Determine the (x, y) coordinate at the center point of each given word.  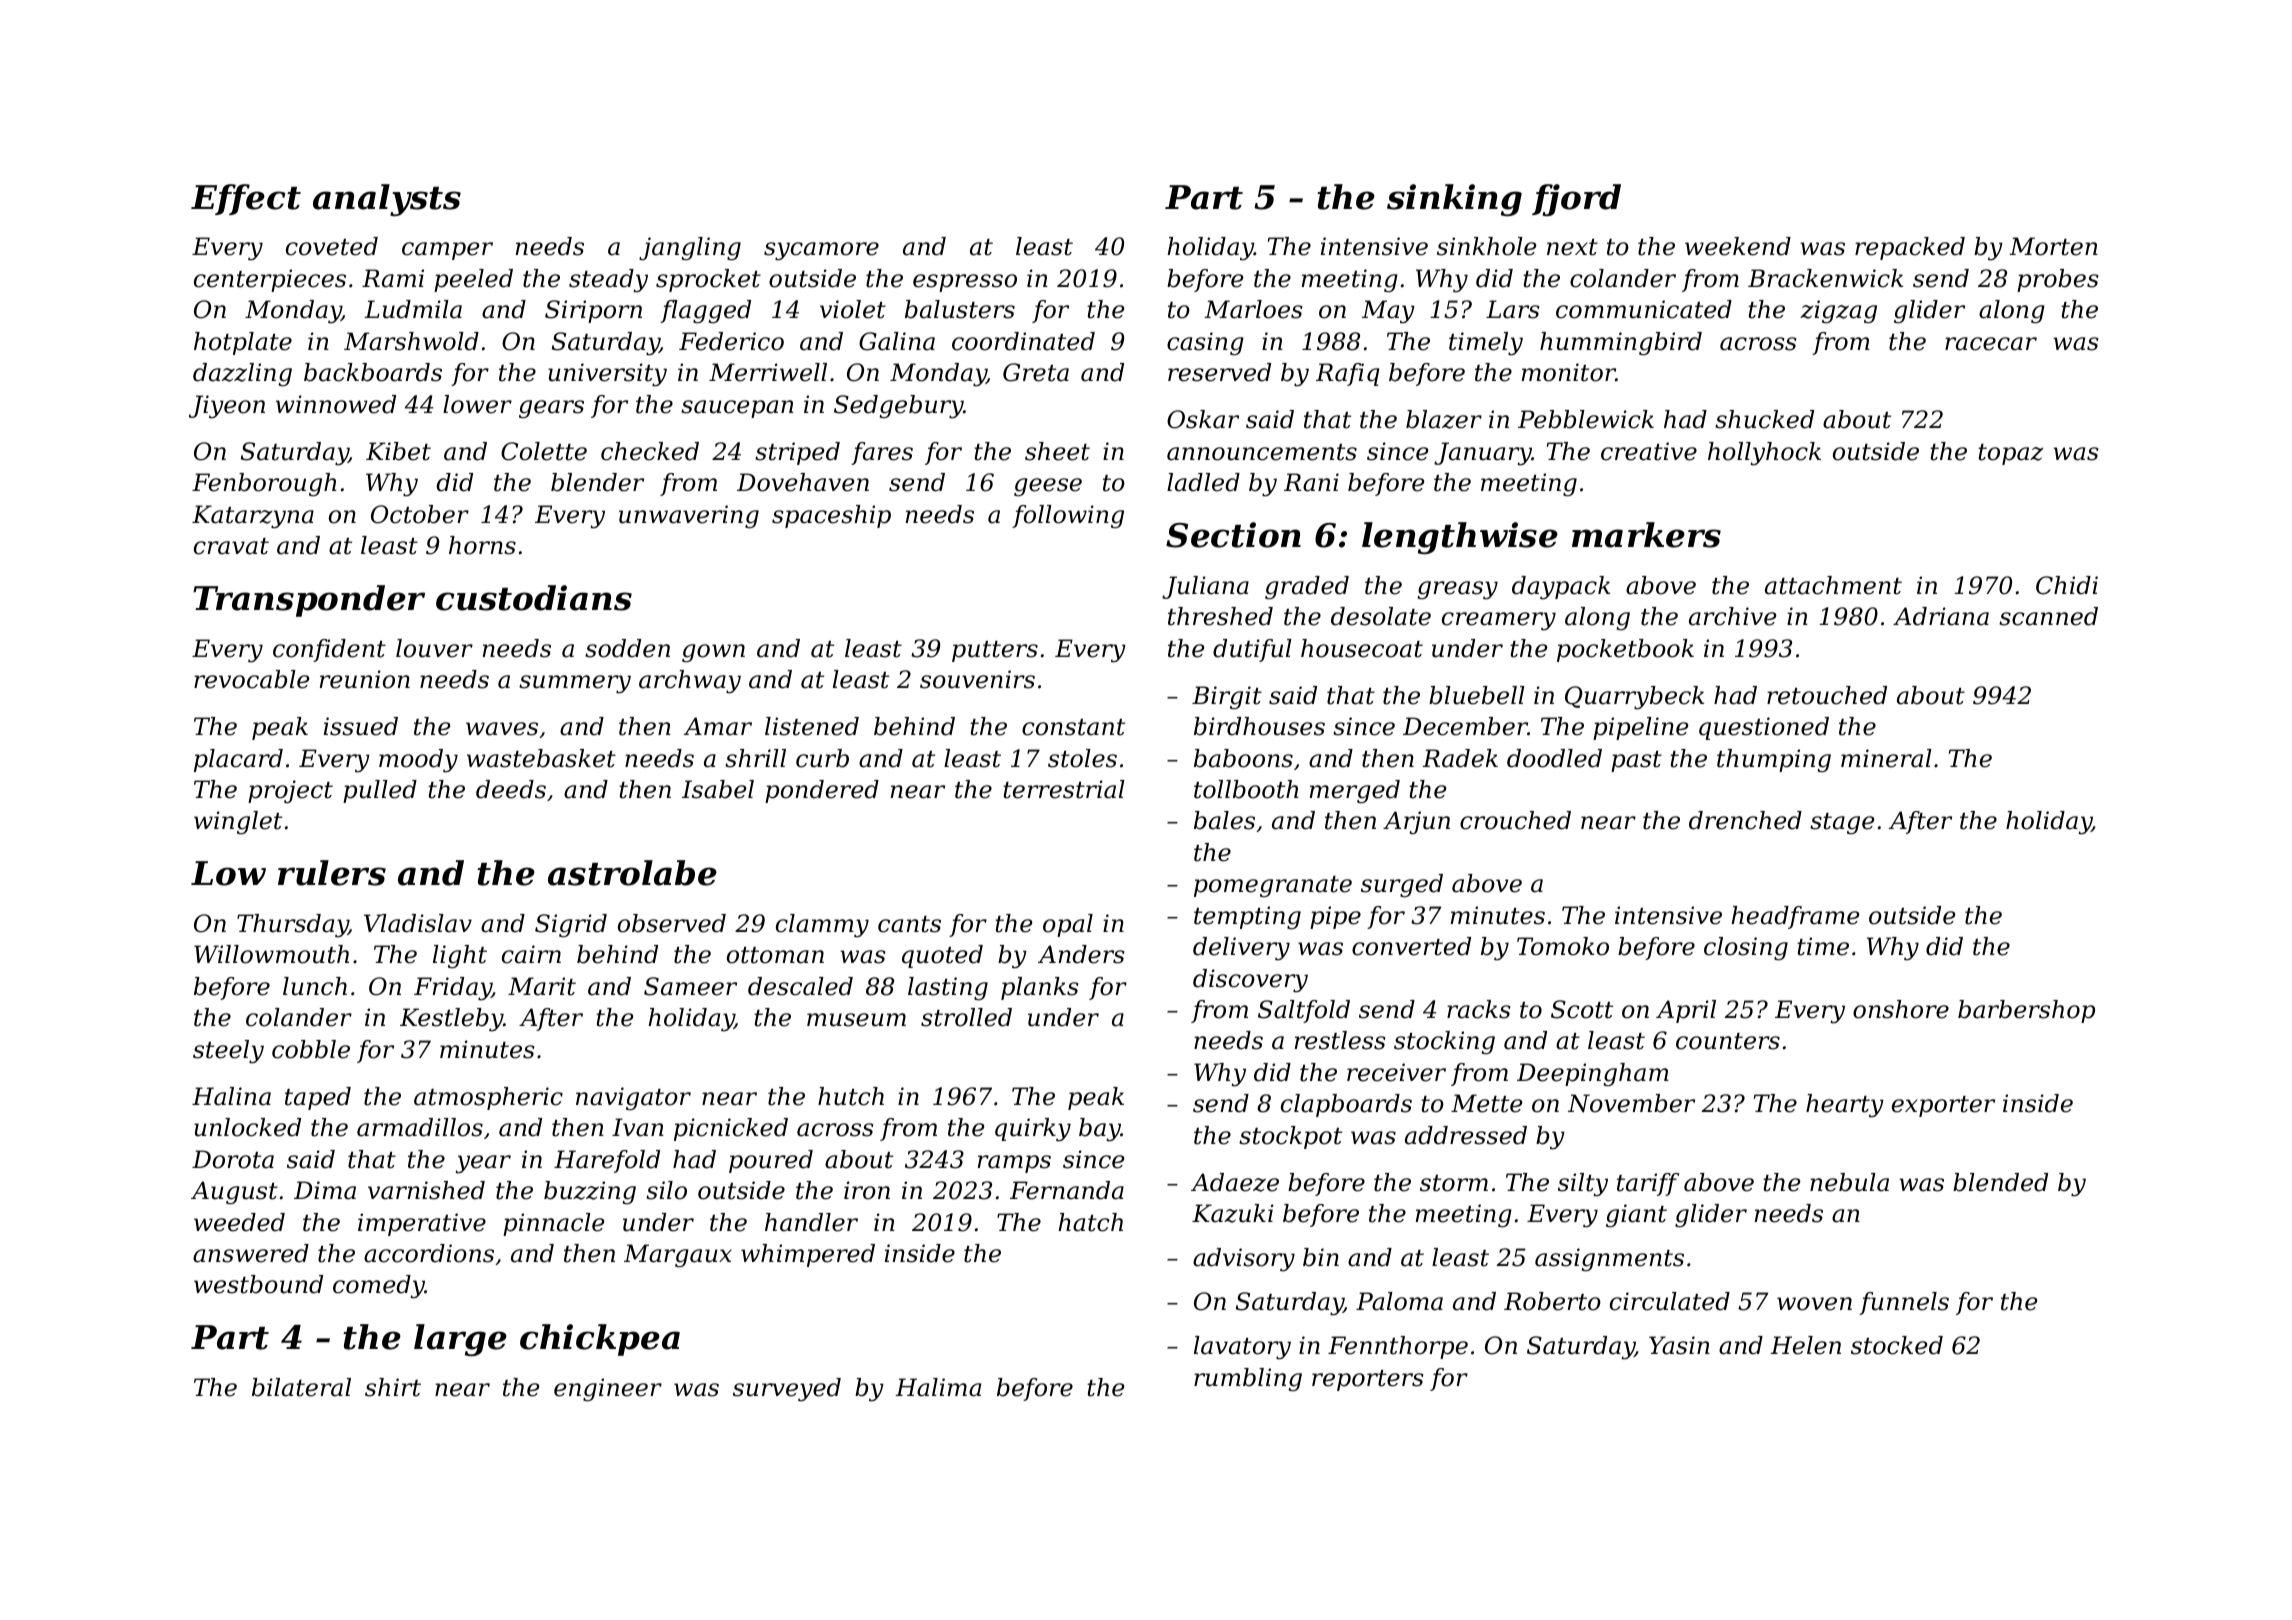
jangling (690, 249)
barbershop (2026, 1011)
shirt (393, 1387)
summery (575, 684)
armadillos (420, 1127)
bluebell (1477, 695)
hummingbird (1621, 344)
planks (1040, 988)
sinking (1454, 200)
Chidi (2067, 585)
